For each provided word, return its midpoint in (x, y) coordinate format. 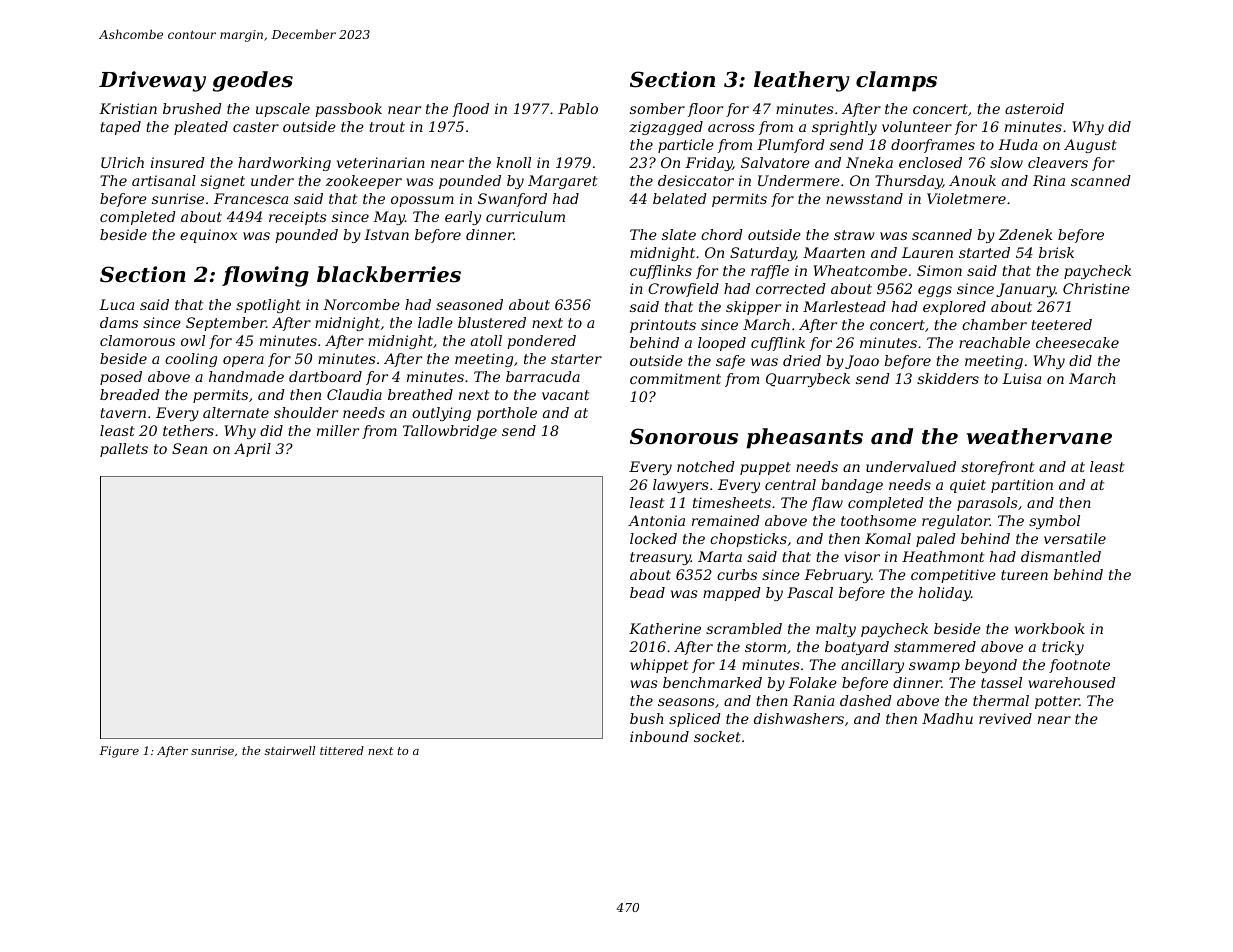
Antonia (656, 520)
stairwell (290, 750)
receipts (298, 218)
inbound (659, 736)
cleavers (1058, 162)
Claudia (354, 394)
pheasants (804, 438)
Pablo (578, 108)
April (252, 450)
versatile (1075, 538)
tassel (1001, 682)
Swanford (512, 200)
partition (1022, 486)
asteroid (1034, 108)
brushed (192, 108)
